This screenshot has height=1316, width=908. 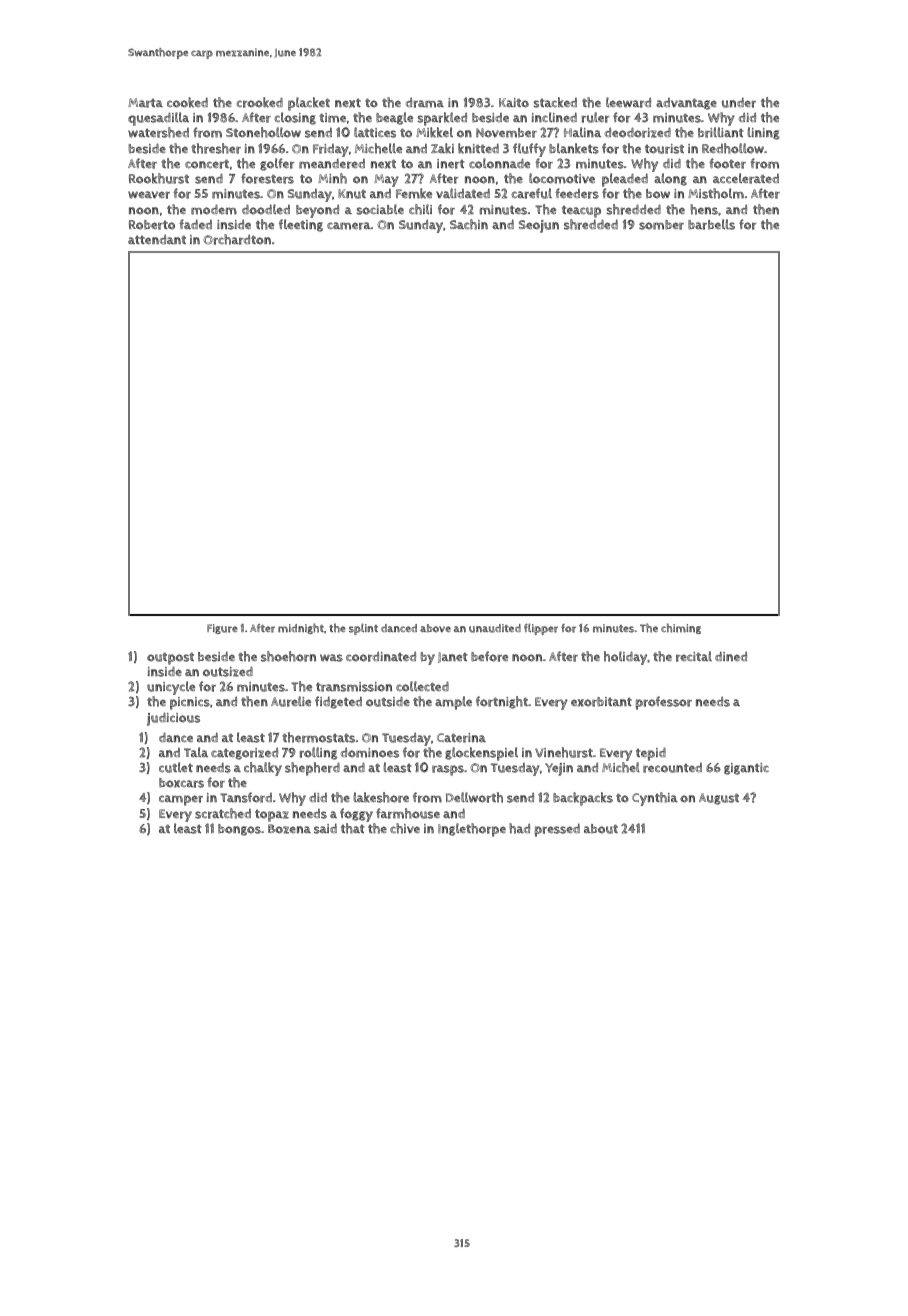 I want to click on farmhouse, so click(x=408, y=813).
